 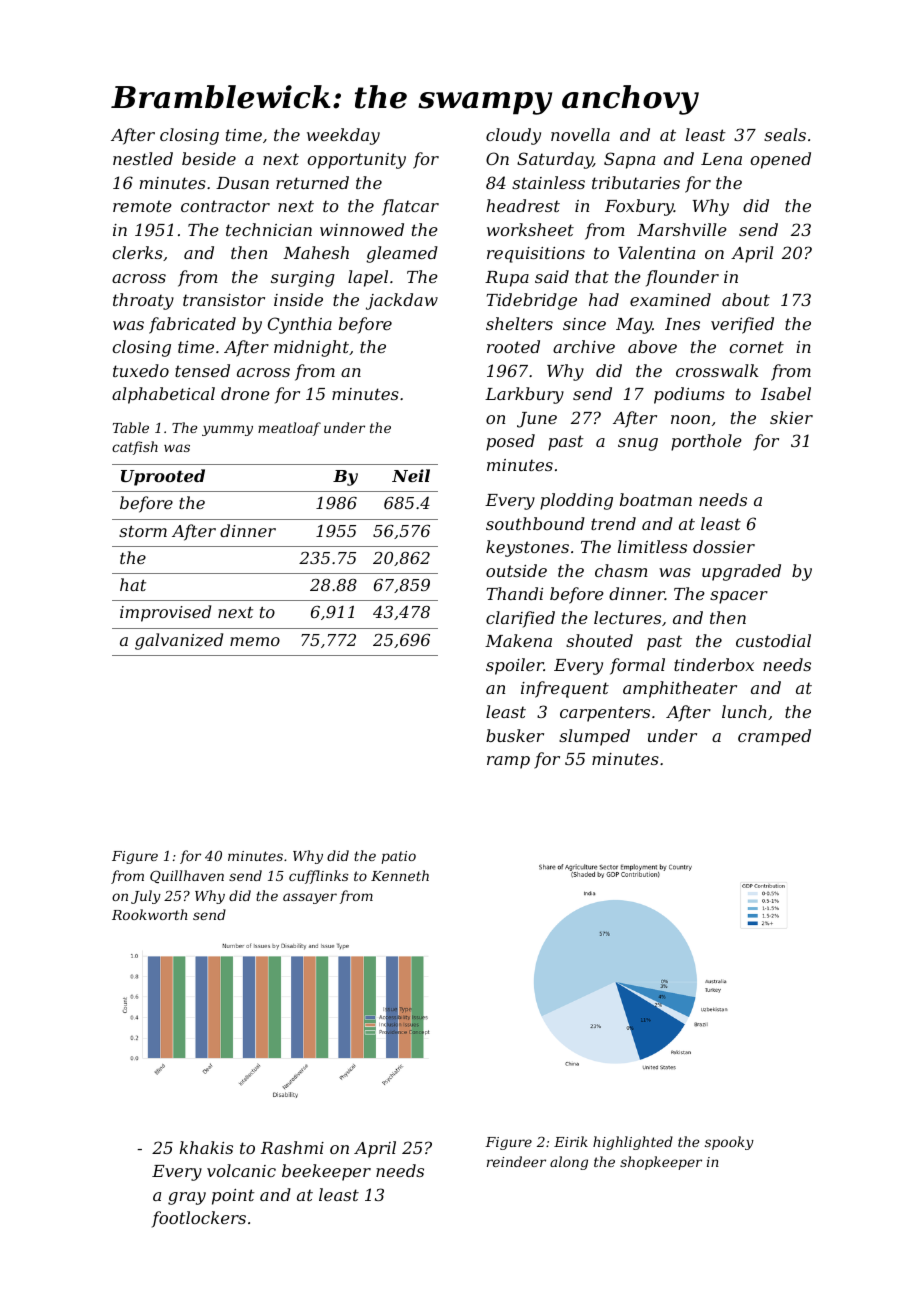 What do you see at coordinates (729, 1143) in the page?
I see `spooky` at bounding box center [729, 1143].
